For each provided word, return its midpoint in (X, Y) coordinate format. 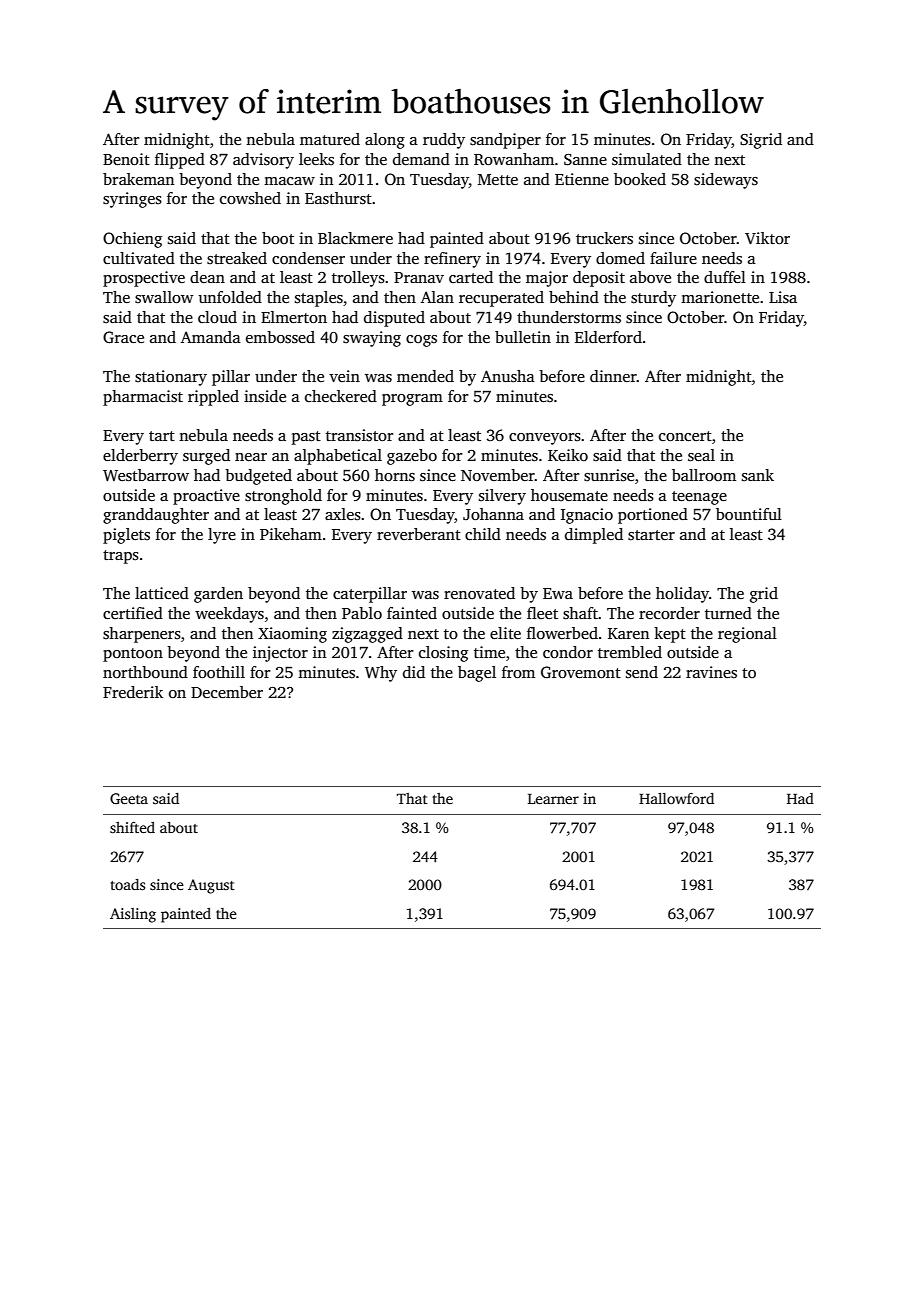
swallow (164, 297)
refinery (452, 260)
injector (280, 654)
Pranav (419, 277)
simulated (647, 159)
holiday (682, 595)
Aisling (133, 915)
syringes (132, 200)
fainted (412, 613)
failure (673, 258)
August (211, 886)
